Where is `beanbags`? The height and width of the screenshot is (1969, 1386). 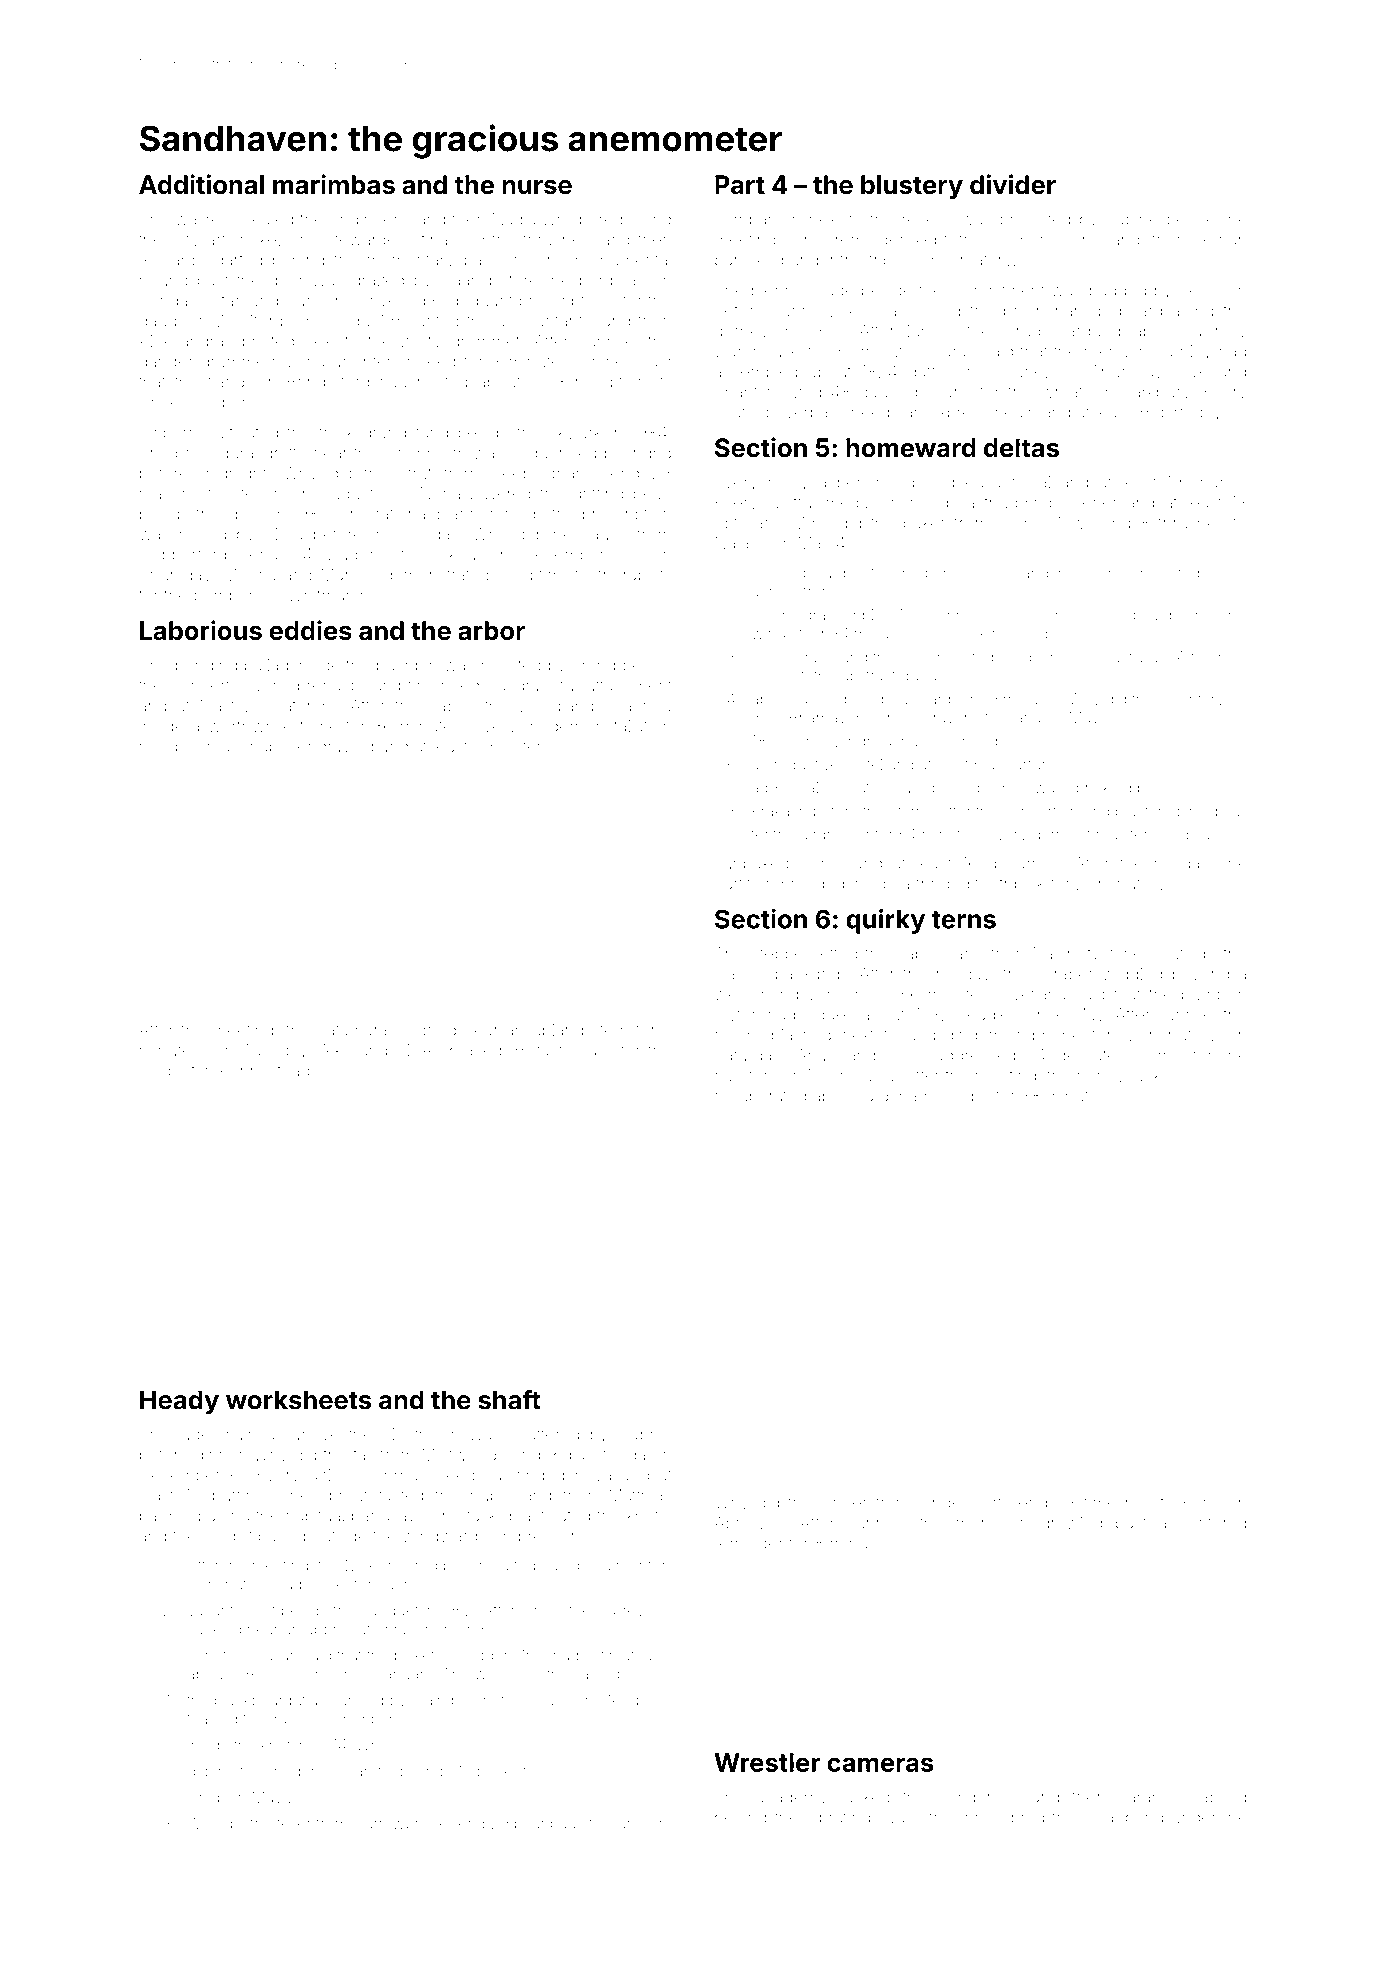
beanbags is located at coordinates (549, 1825).
